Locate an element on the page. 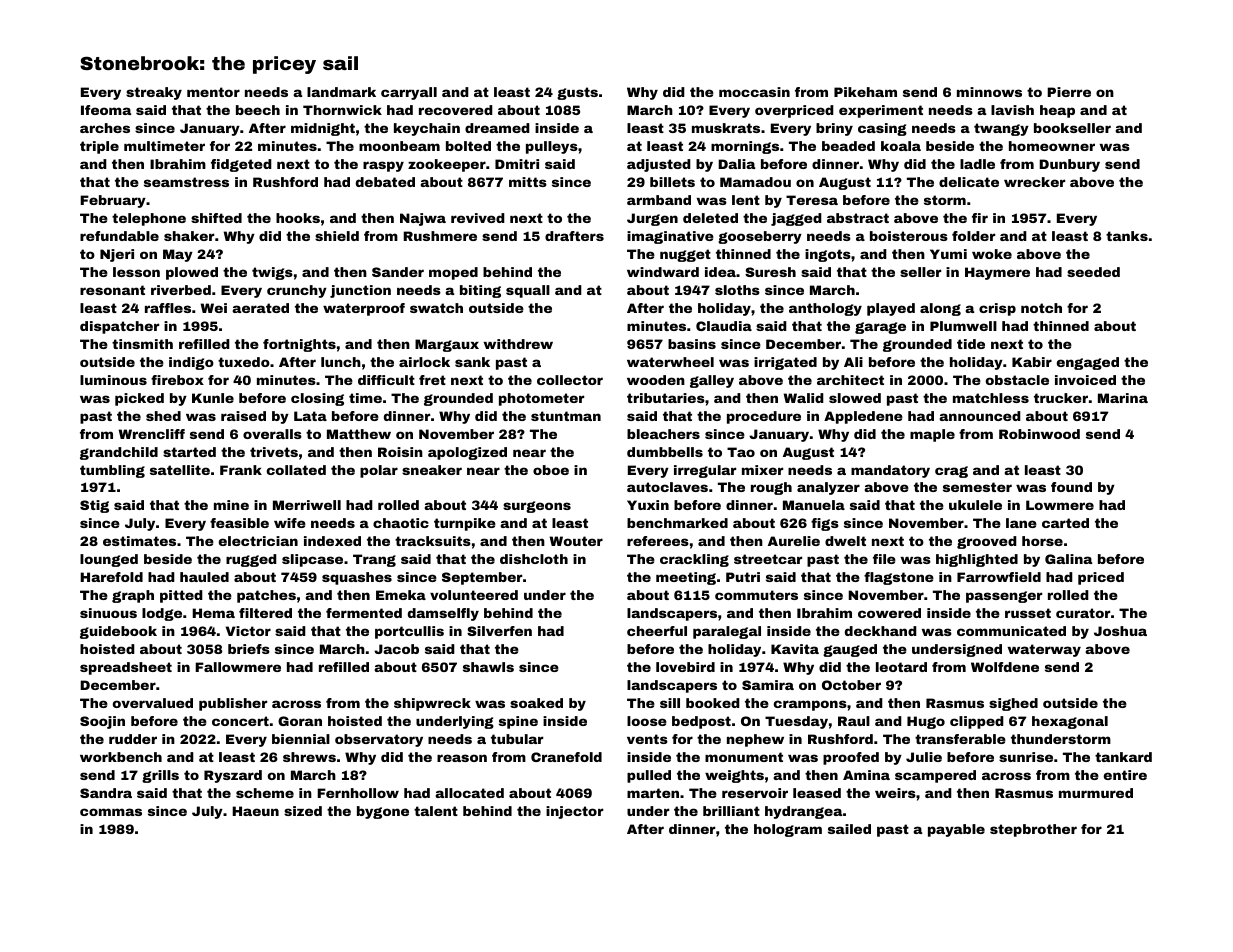  observatory is located at coordinates (379, 740).
